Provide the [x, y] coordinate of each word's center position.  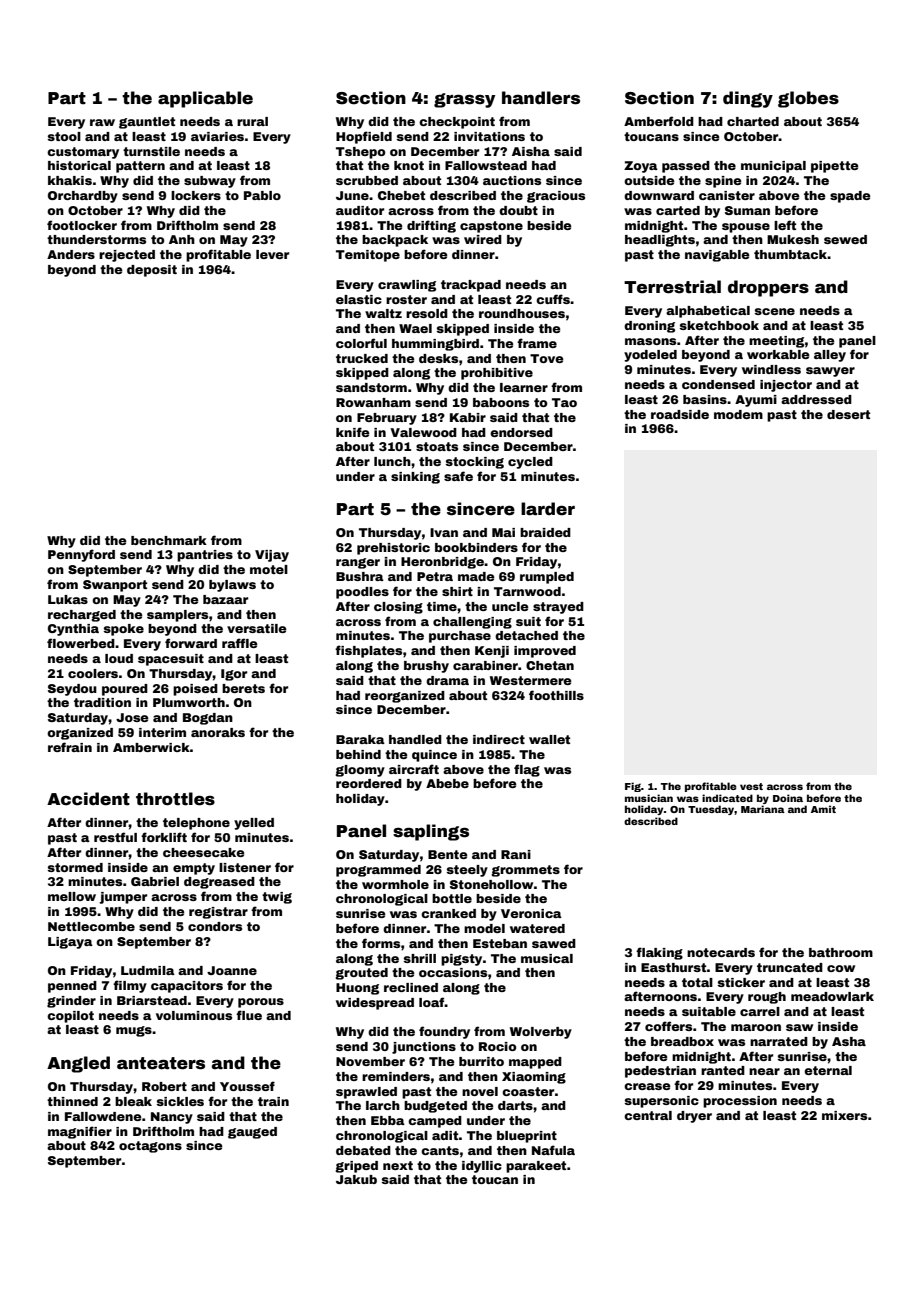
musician [649, 798]
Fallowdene [103, 1116]
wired [483, 239]
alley [830, 356]
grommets [526, 871]
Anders [71, 254]
